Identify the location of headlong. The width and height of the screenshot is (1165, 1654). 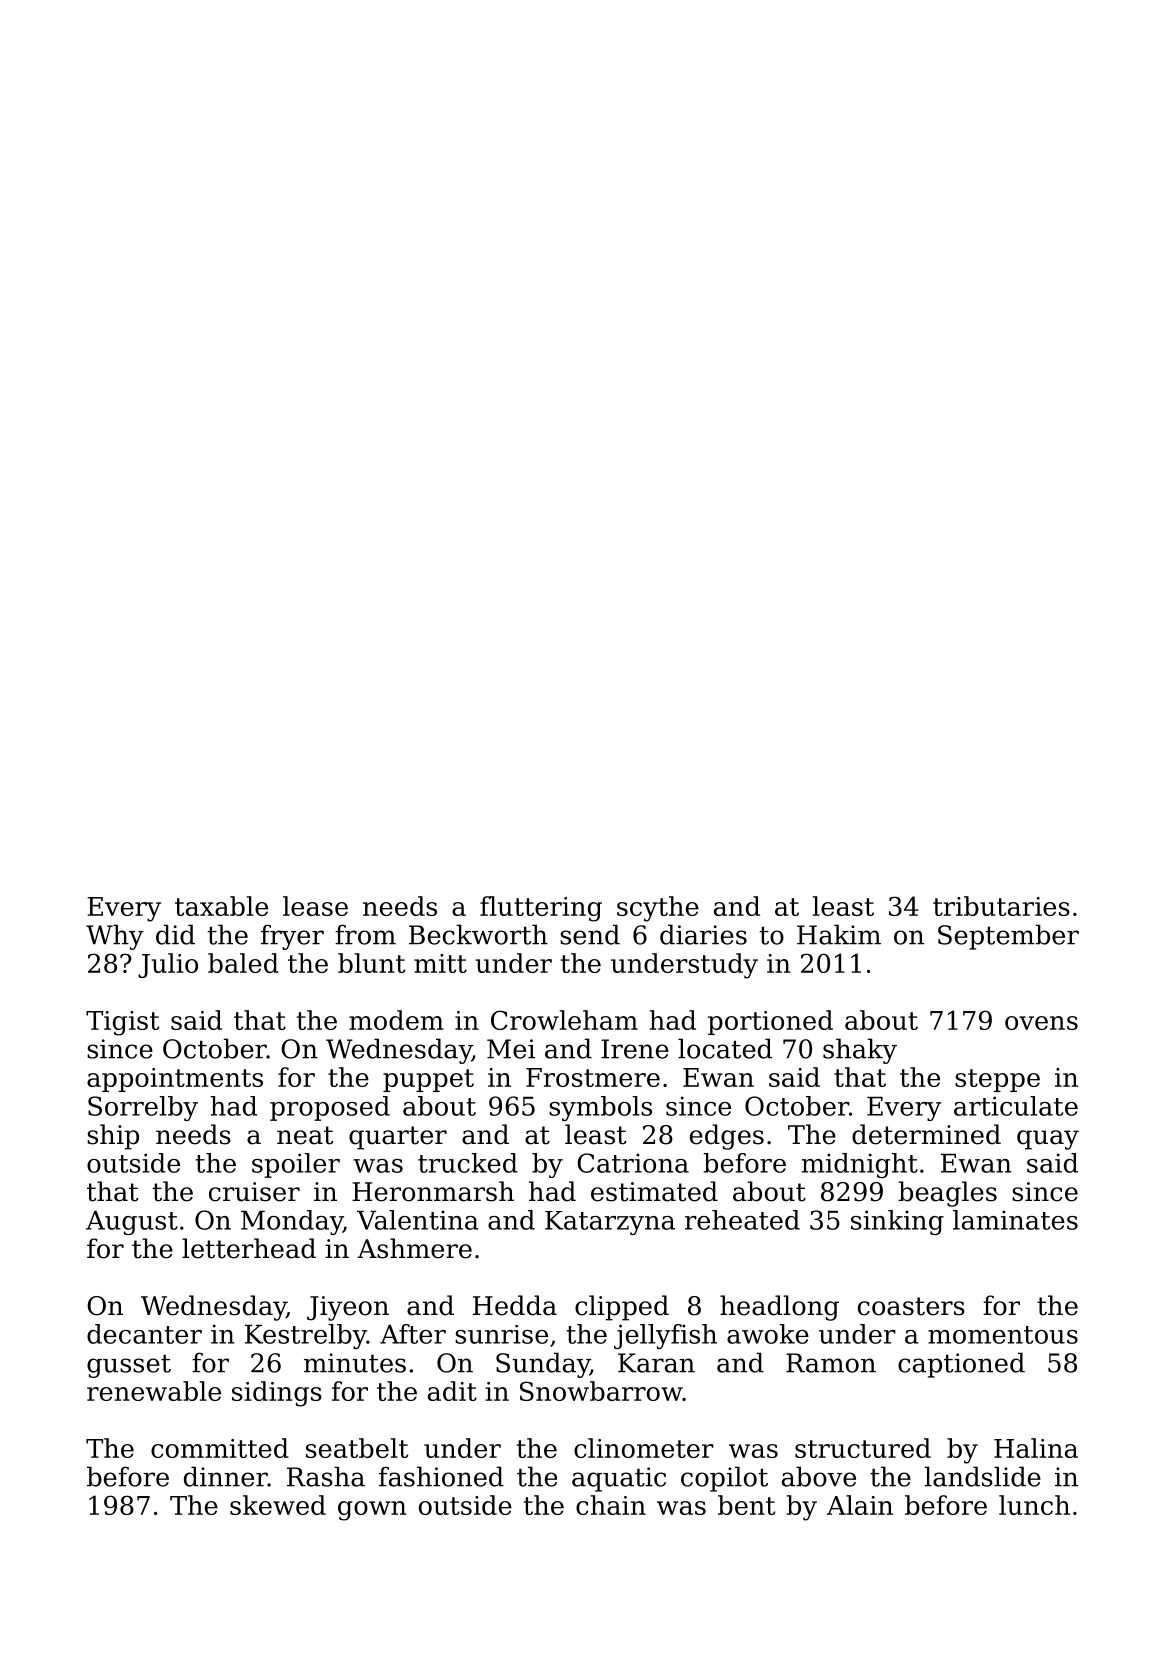
(779, 1308).
